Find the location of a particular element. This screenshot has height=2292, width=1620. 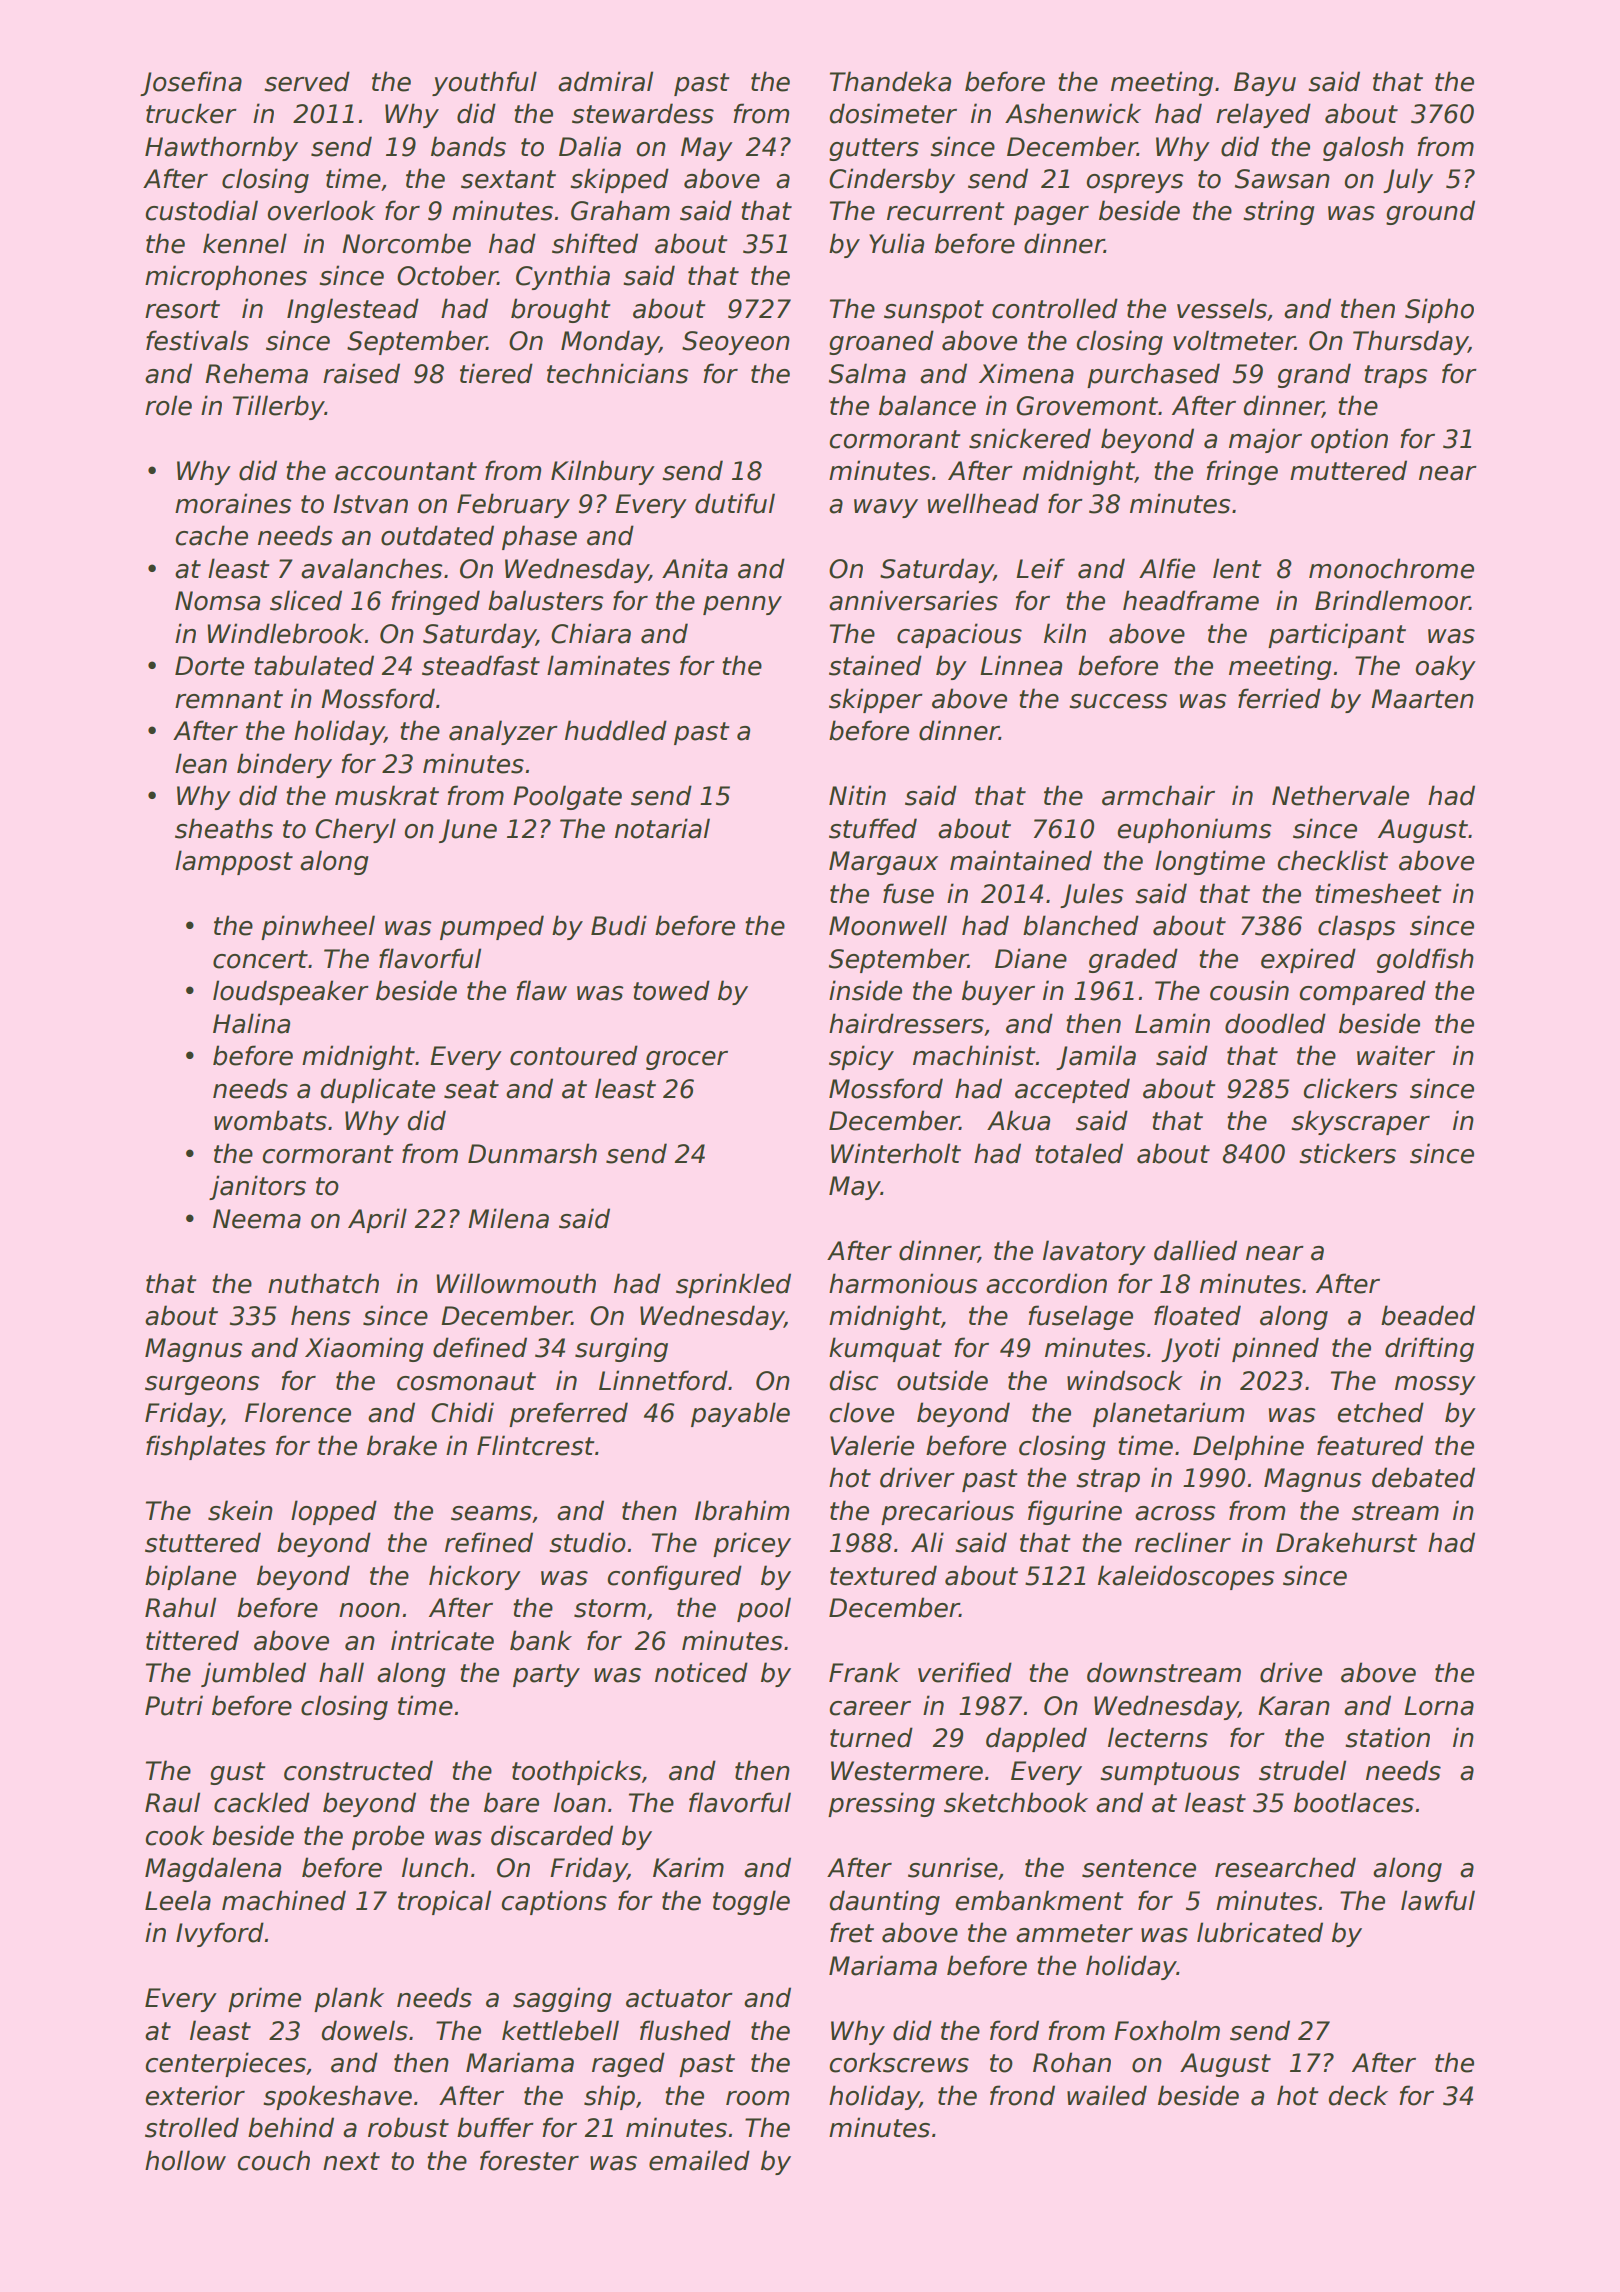

success is located at coordinates (1118, 701).
